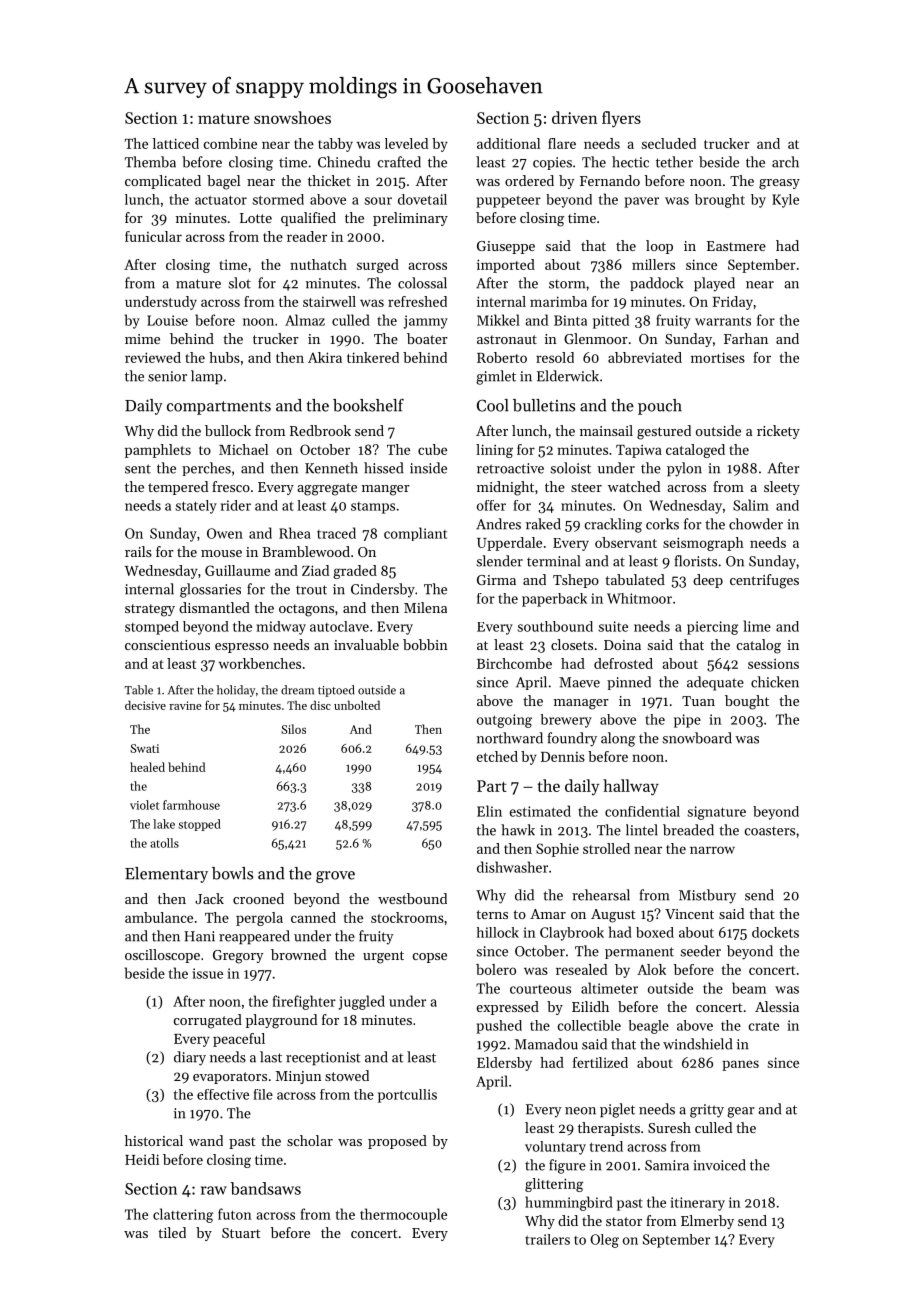 Image resolution: width=924 pixels, height=1311 pixels. Describe the element at coordinates (172, 1232) in the screenshot. I see `tiled` at that location.
